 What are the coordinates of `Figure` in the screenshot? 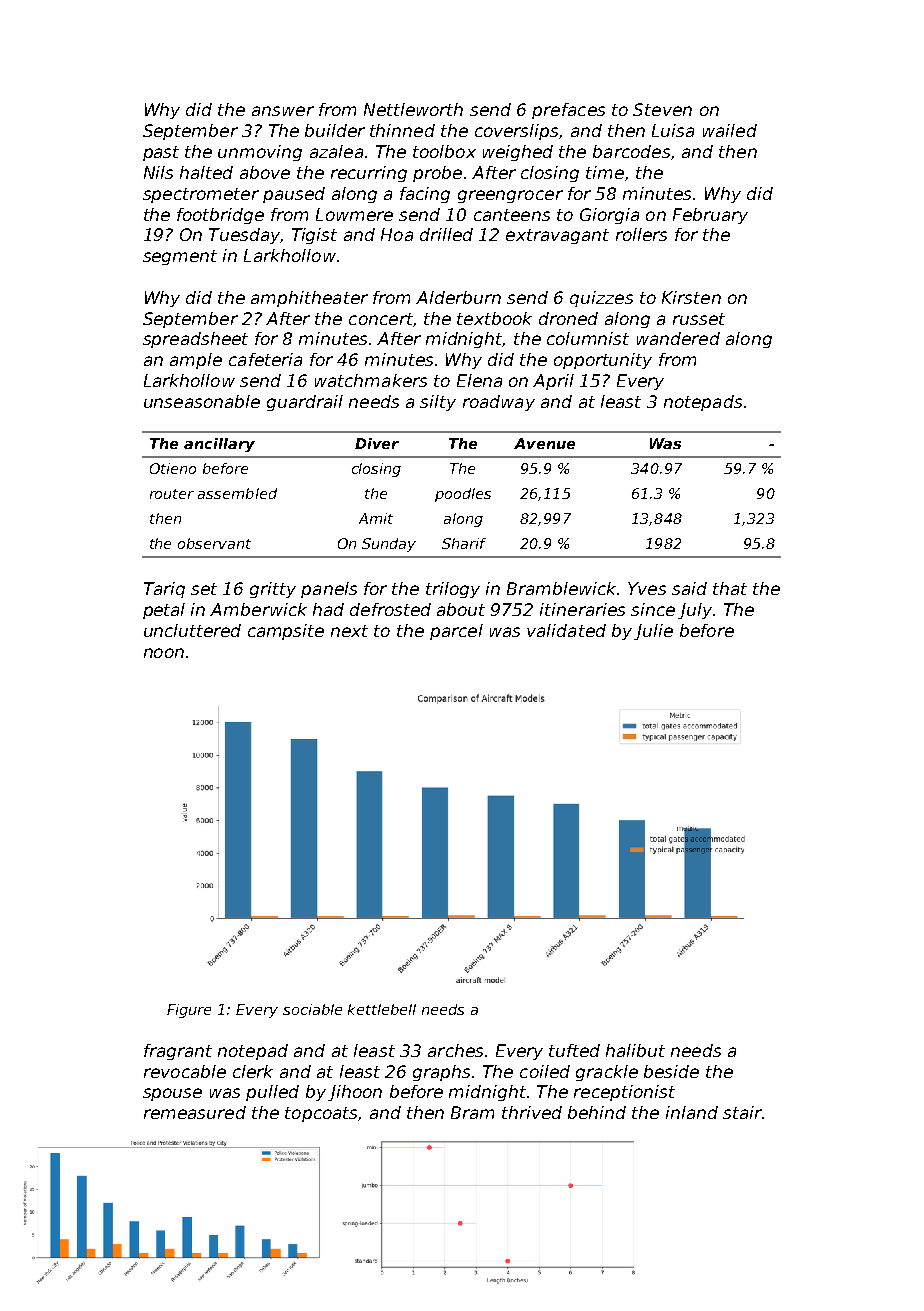 It's located at (189, 1011).
